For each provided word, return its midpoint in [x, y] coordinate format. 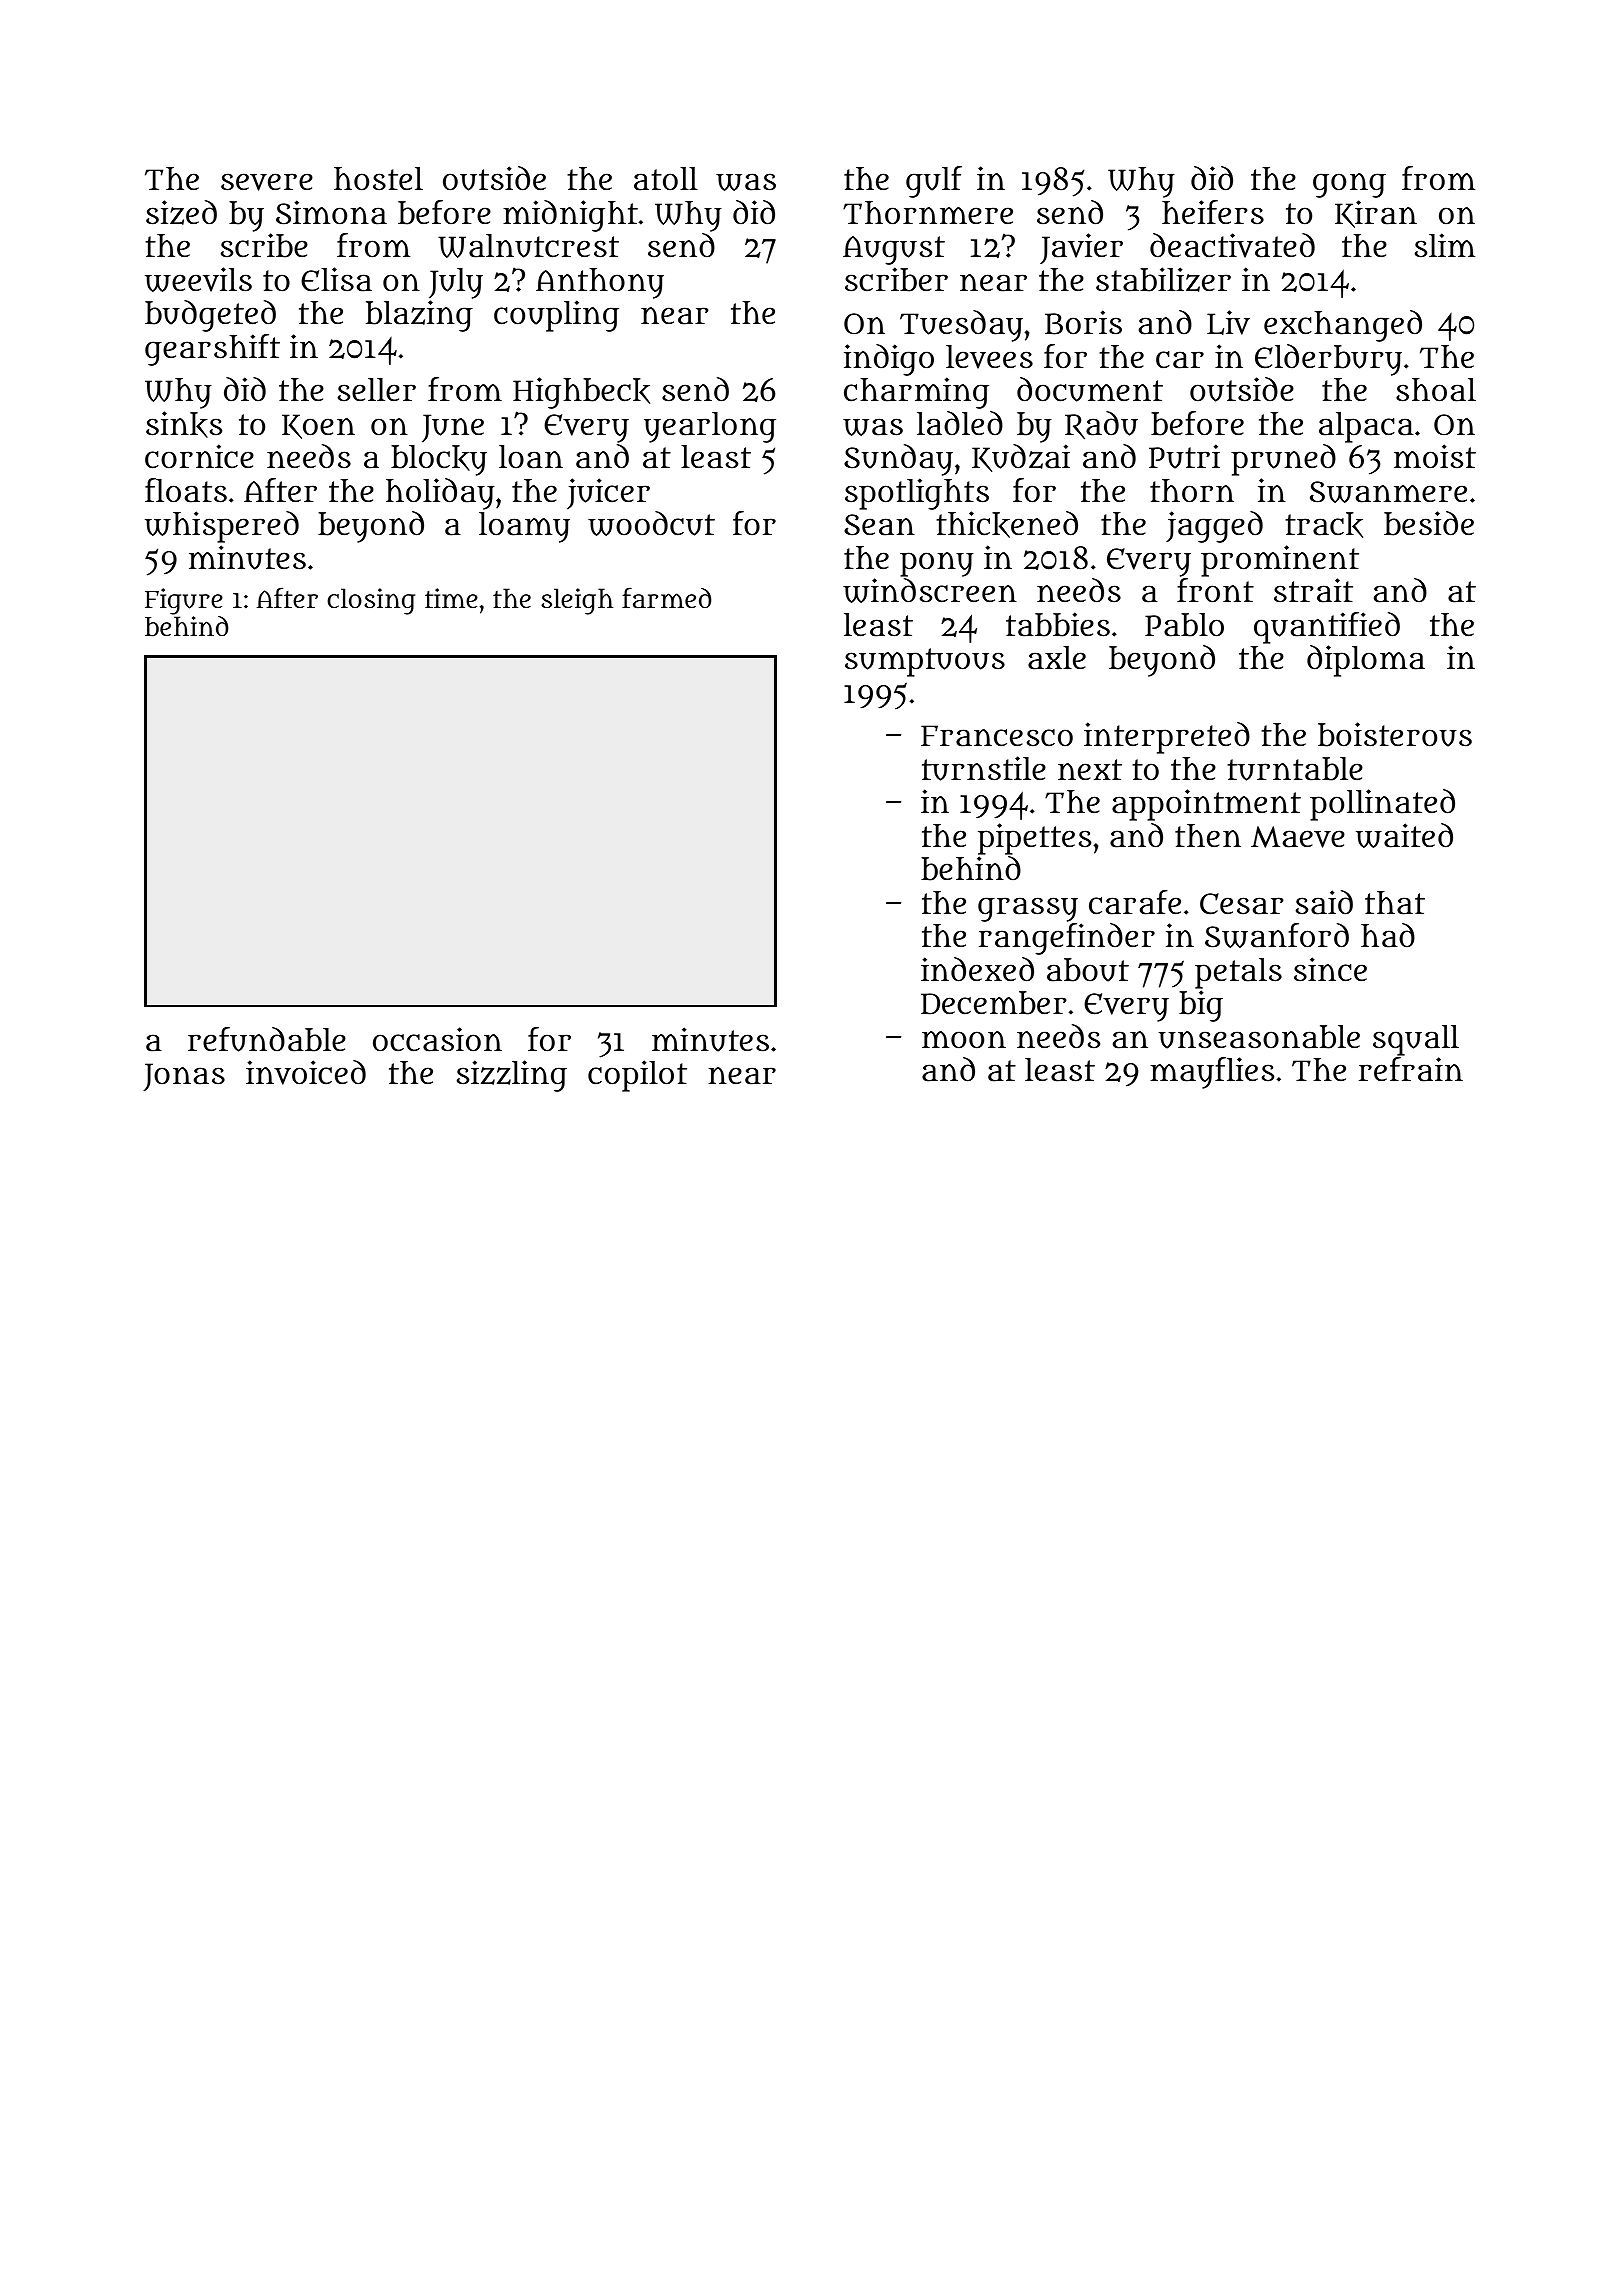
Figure [184, 601]
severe [267, 182]
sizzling [512, 1076]
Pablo [1184, 625]
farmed [666, 598]
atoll [666, 179]
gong [1349, 185]
